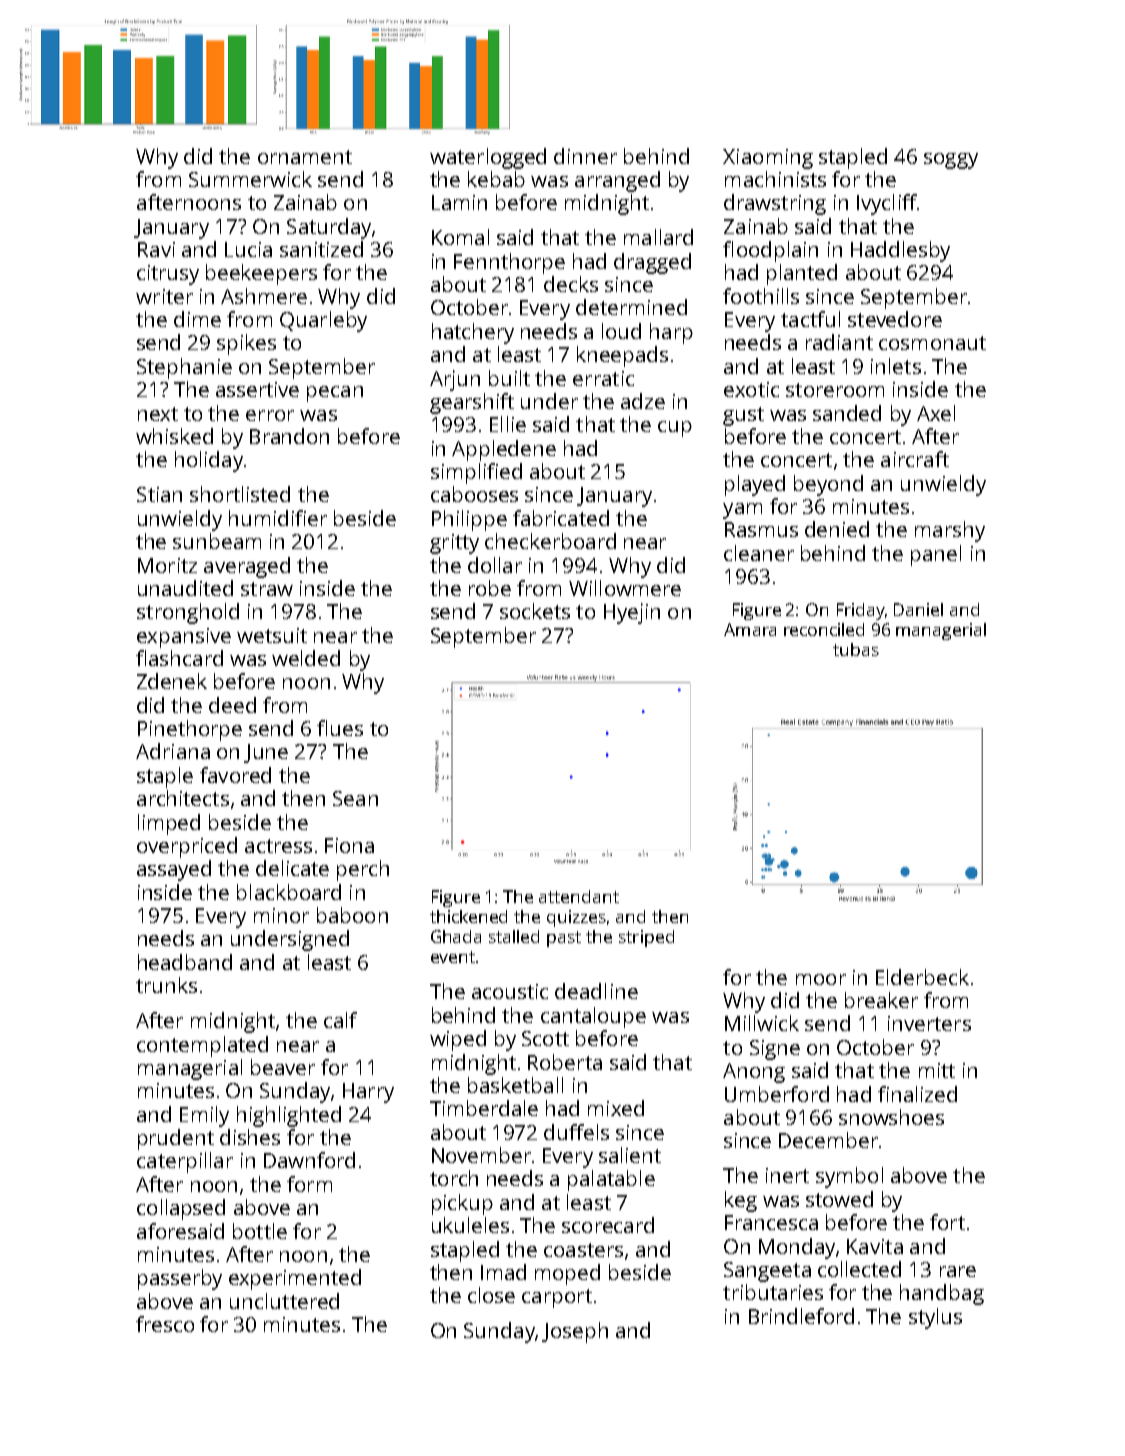 This screenshot has width=1125, height=1456. I want to click on soggy, so click(951, 161).
